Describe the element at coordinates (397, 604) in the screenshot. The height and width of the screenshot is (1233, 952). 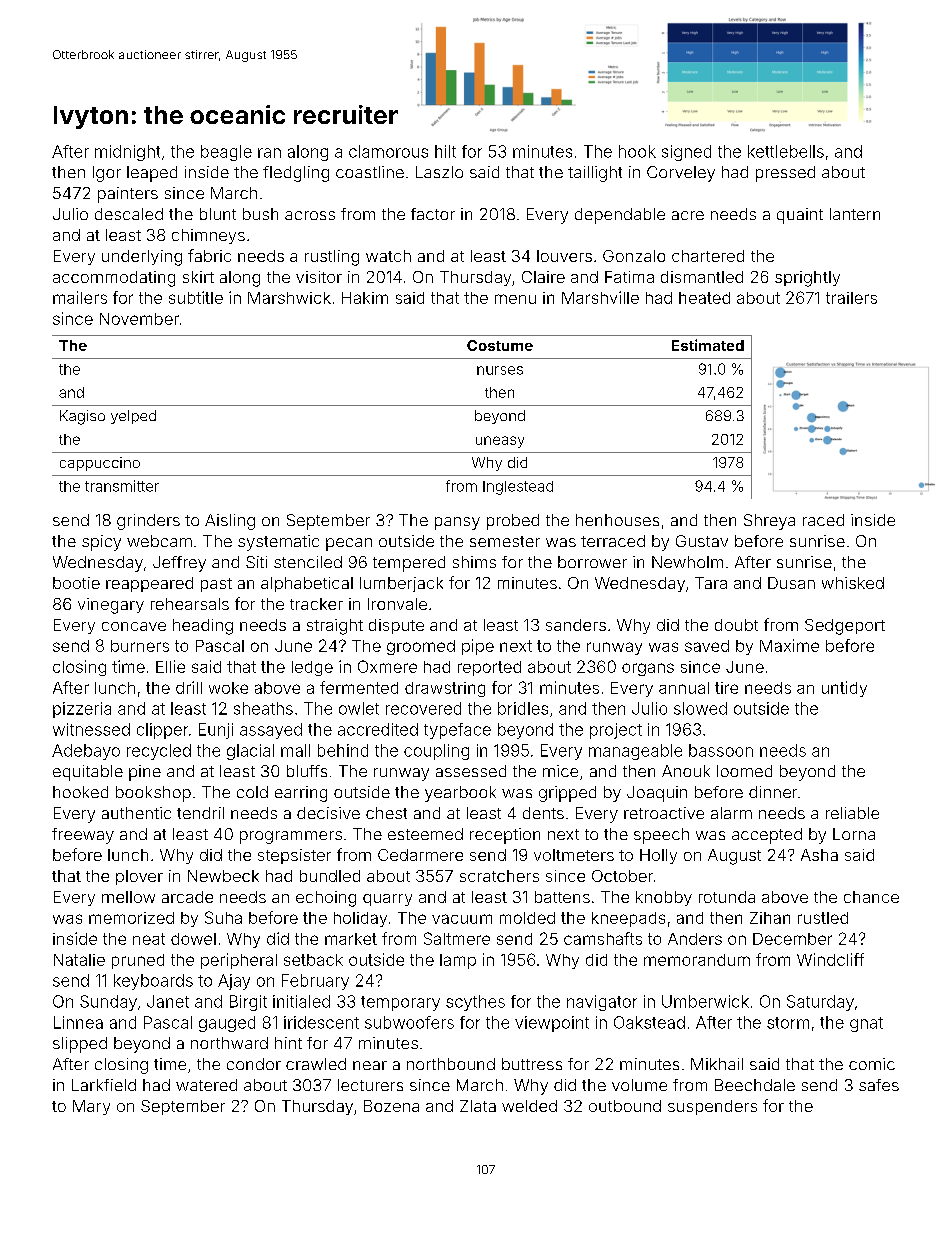
I see `Ironvale` at that location.
